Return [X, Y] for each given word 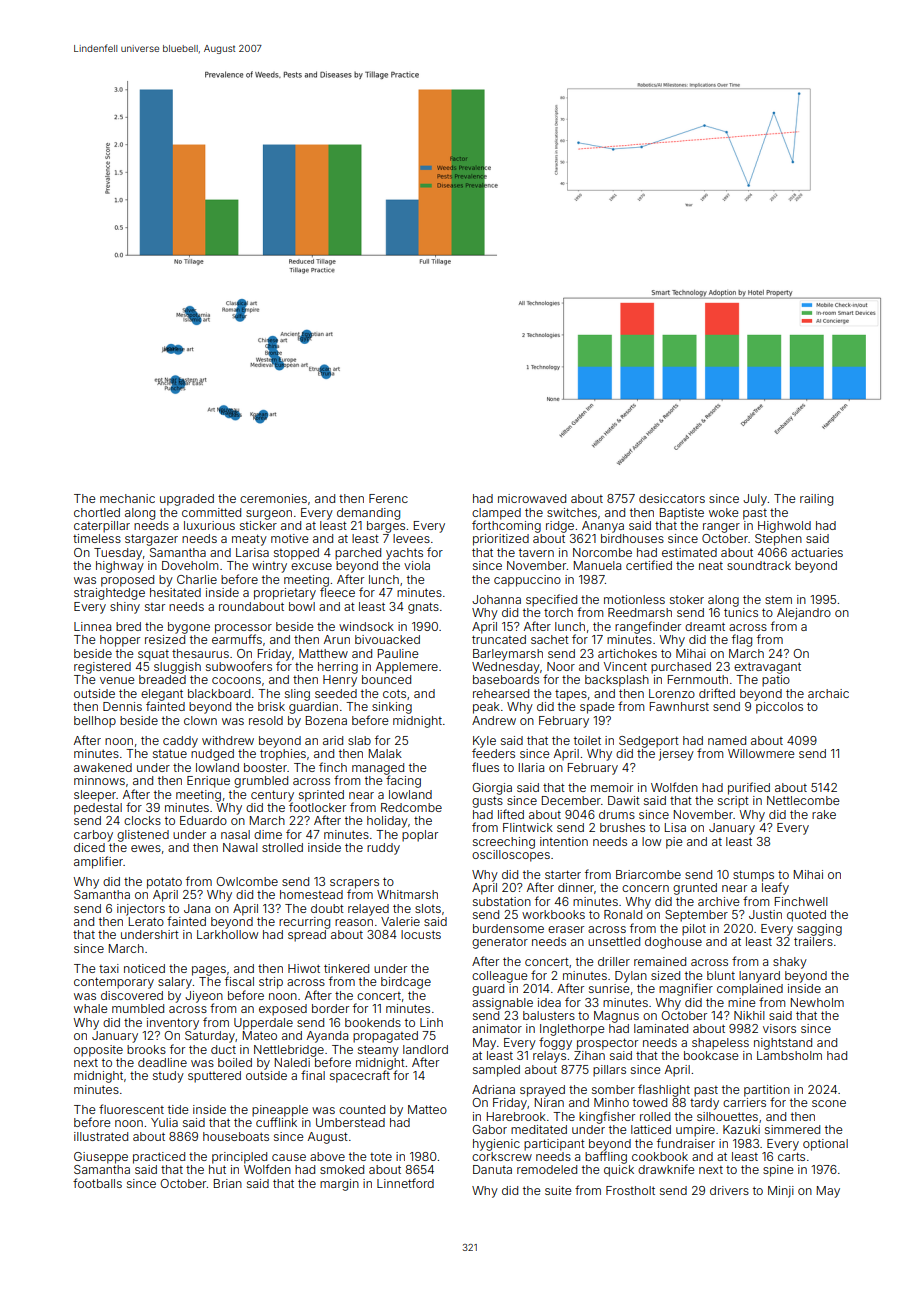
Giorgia [492, 789]
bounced [386, 679]
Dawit [624, 800]
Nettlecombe [803, 800]
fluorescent [131, 1109]
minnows [99, 780]
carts [791, 1156]
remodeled [547, 1169]
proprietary [285, 594]
